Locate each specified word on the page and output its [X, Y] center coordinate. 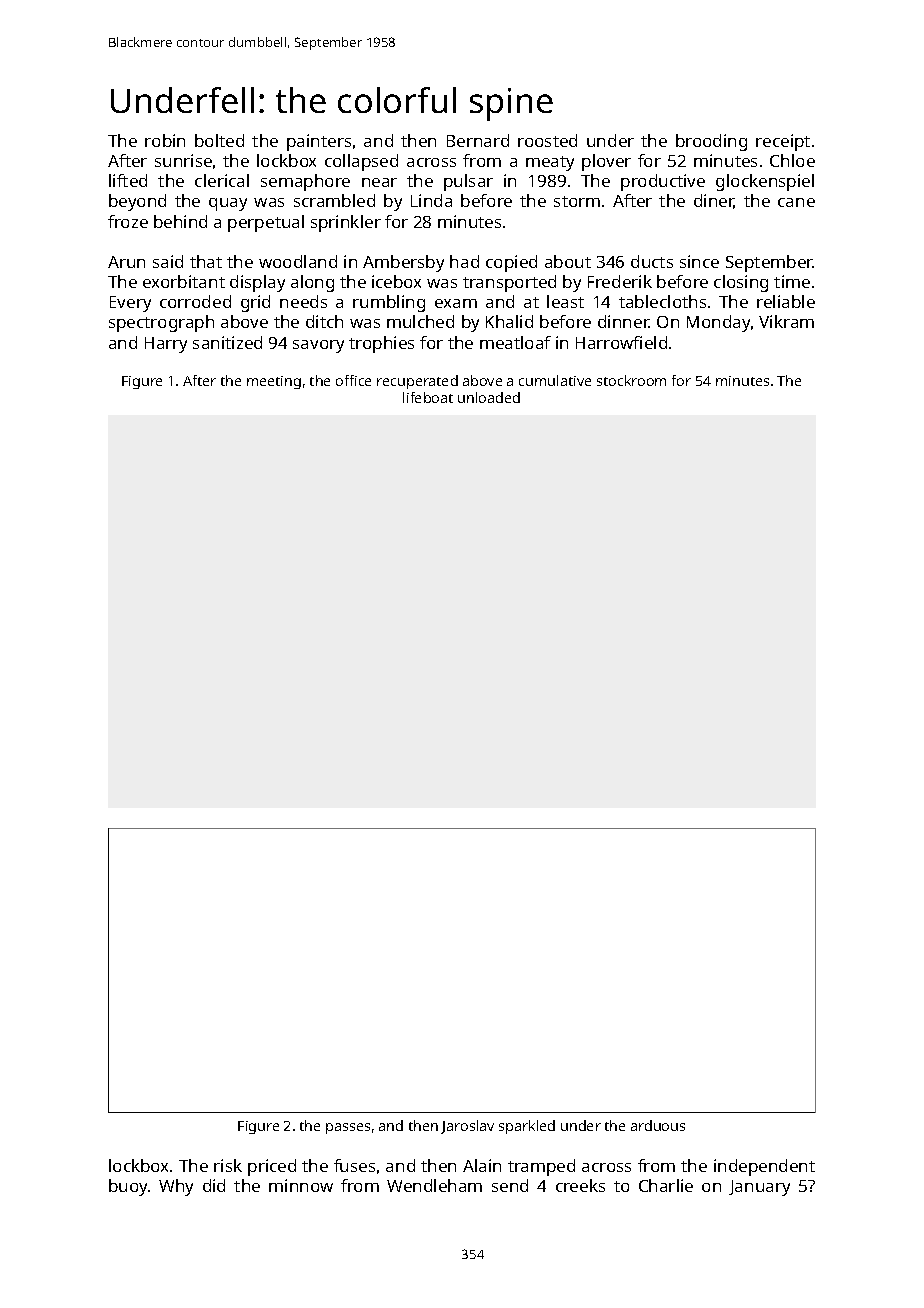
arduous [658, 1125]
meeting [274, 382]
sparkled [527, 1127]
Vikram [786, 321]
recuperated [417, 382]
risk [228, 1165]
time [792, 281]
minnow [301, 1185]
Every [130, 304]
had [464, 261]
